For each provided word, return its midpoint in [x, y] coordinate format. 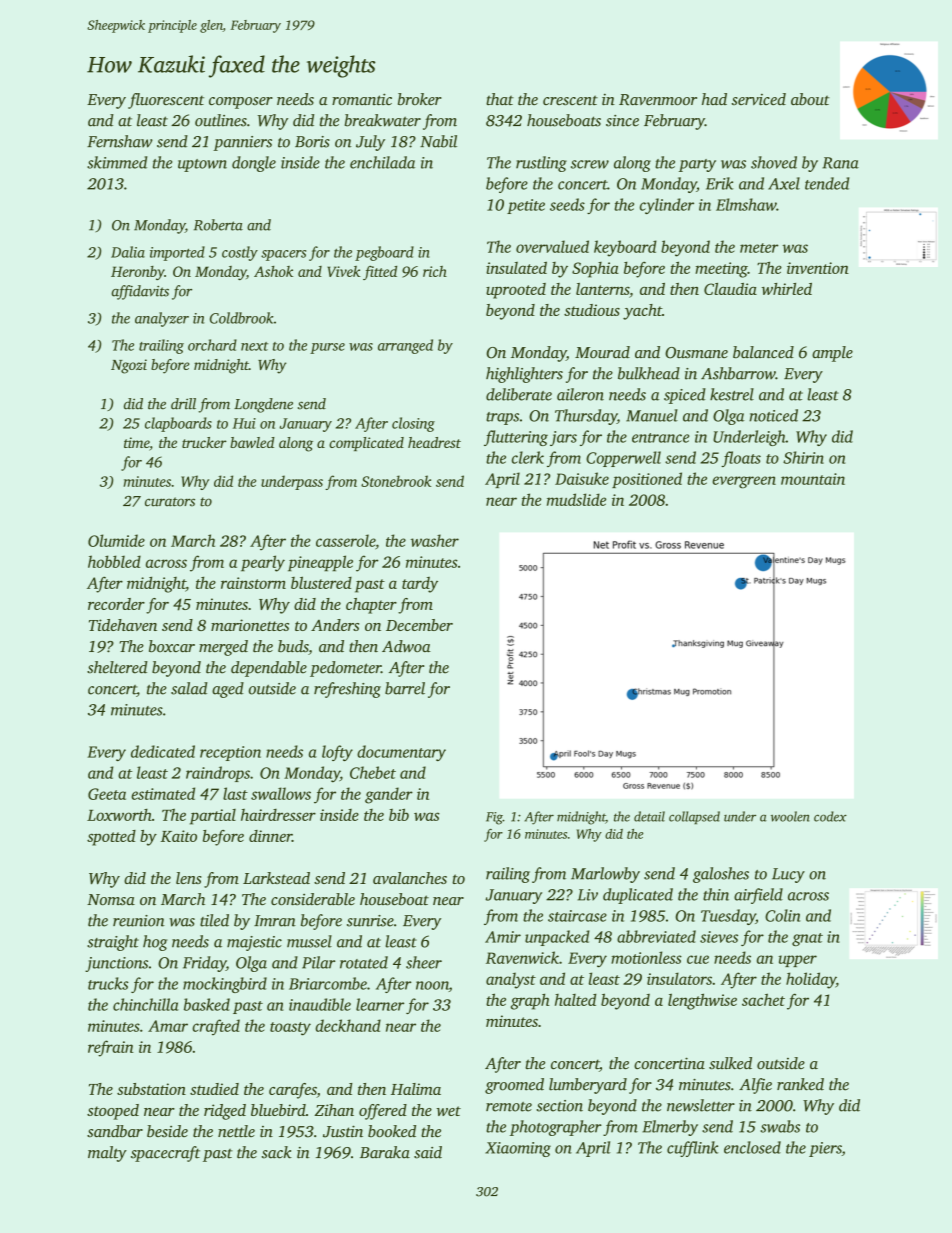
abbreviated [656, 936]
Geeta [107, 794]
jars [563, 438]
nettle [236, 1131]
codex [830, 816]
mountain [813, 479]
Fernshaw [120, 141]
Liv [588, 895]
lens [188, 878]
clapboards [178, 424]
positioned [647, 480]
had [714, 99]
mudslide [576, 499]
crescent [570, 100]
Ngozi [129, 366]
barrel [405, 688]
